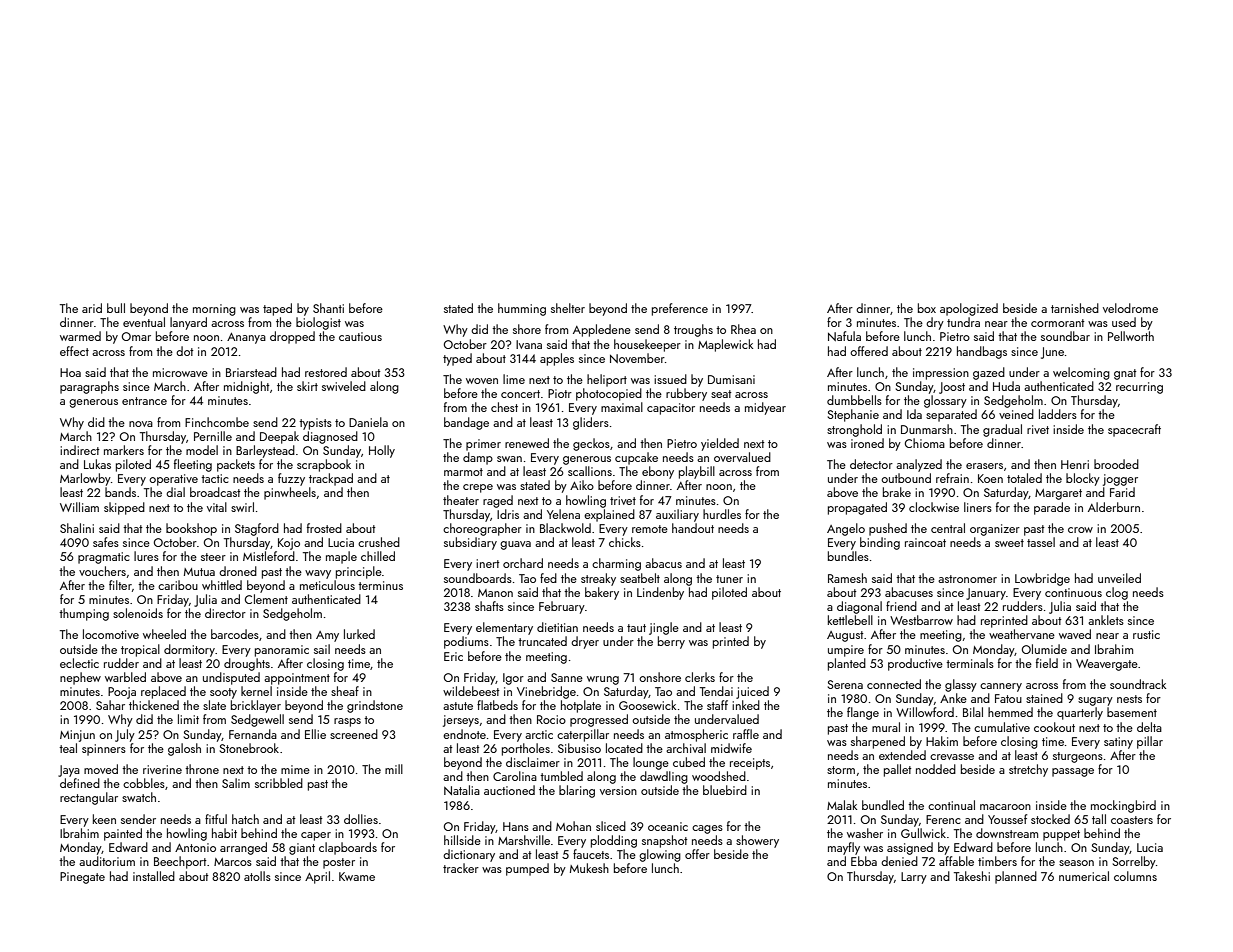 This screenshot has height=952, width=1233. What do you see at coordinates (573, 826) in the screenshot?
I see `Mohan` at bounding box center [573, 826].
